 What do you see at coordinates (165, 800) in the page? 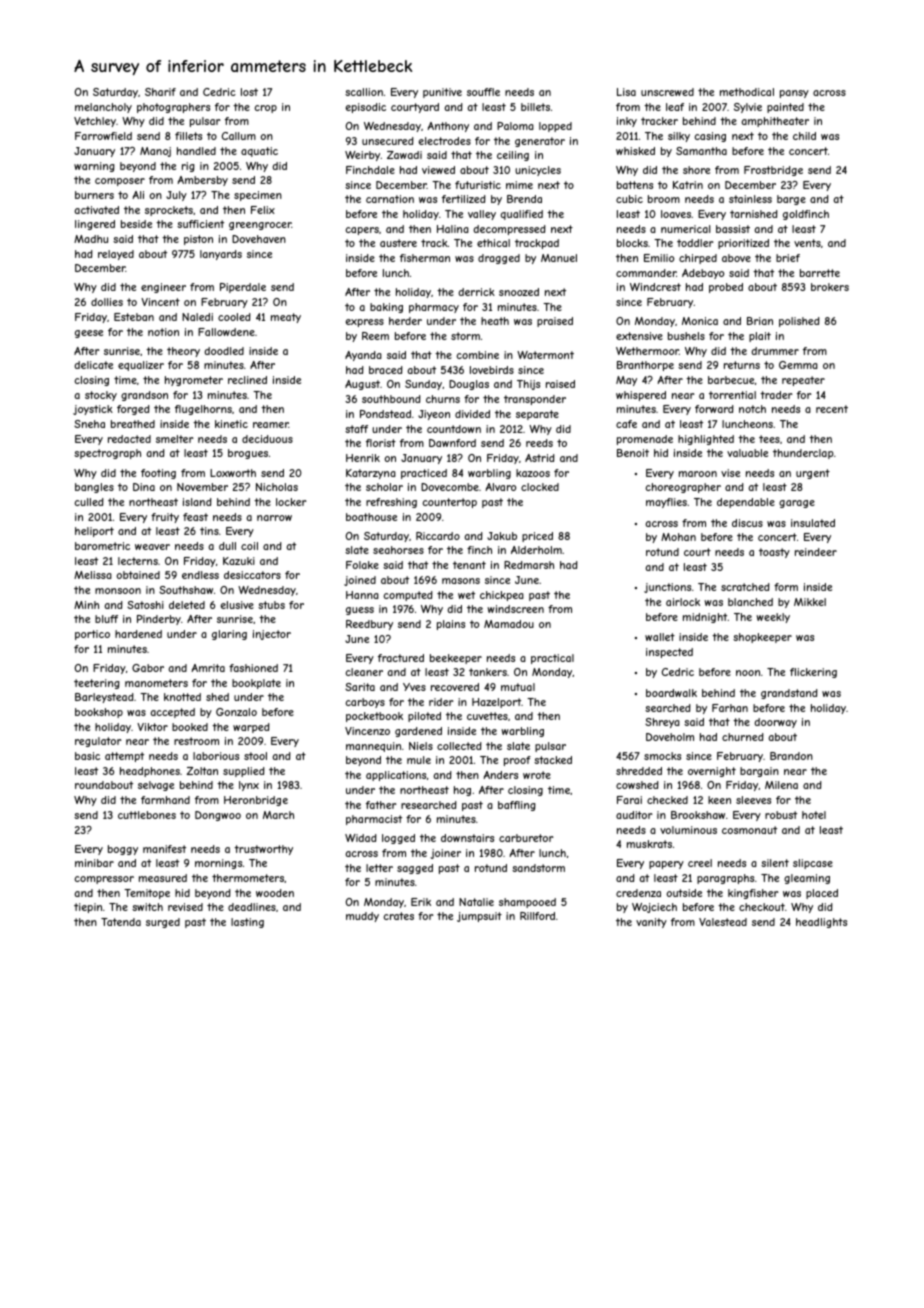
I see `farmhand` at bounding box center [165, 800].
